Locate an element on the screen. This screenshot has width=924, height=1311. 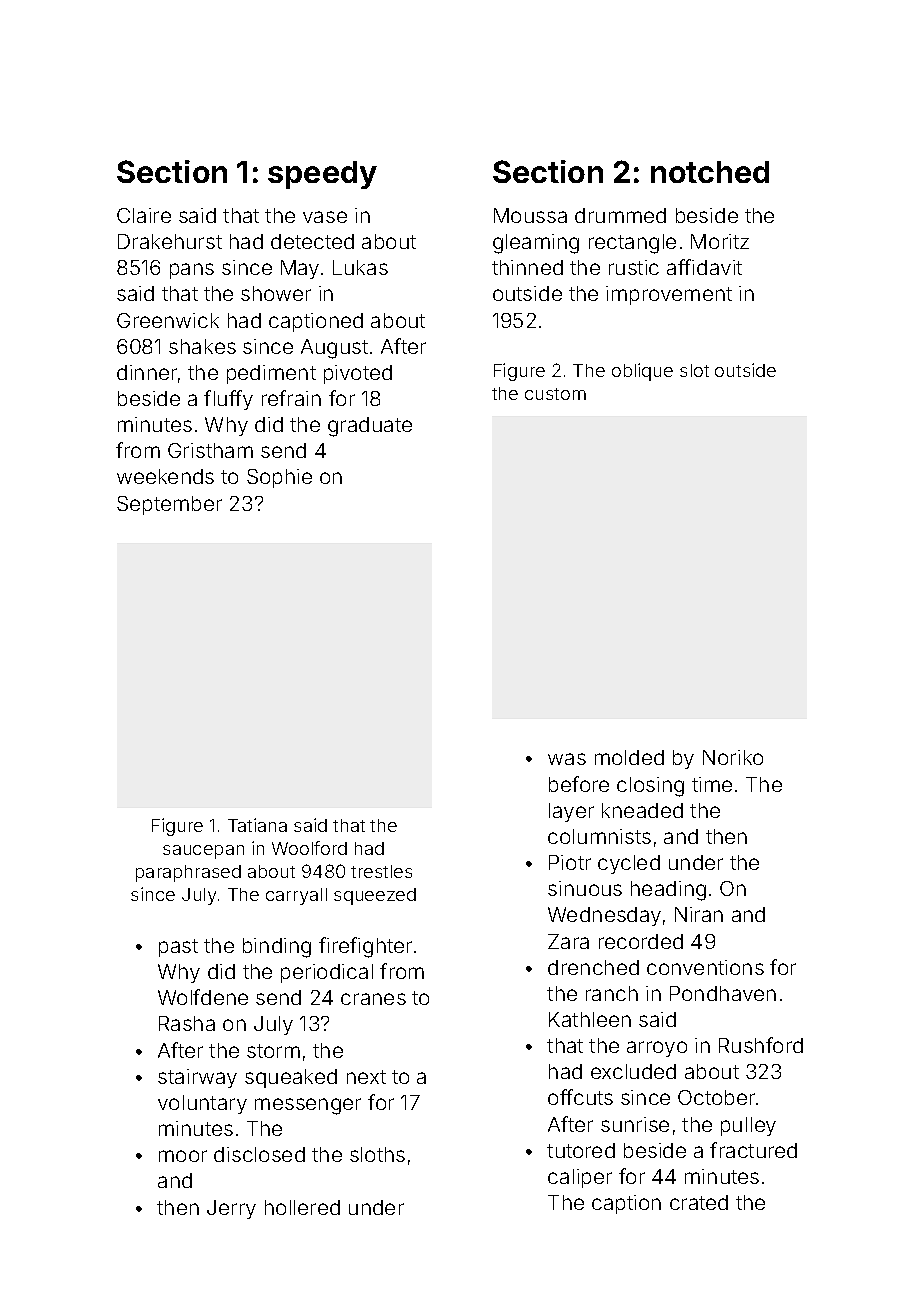
Rushford is located at coordinates (761, 1045).
